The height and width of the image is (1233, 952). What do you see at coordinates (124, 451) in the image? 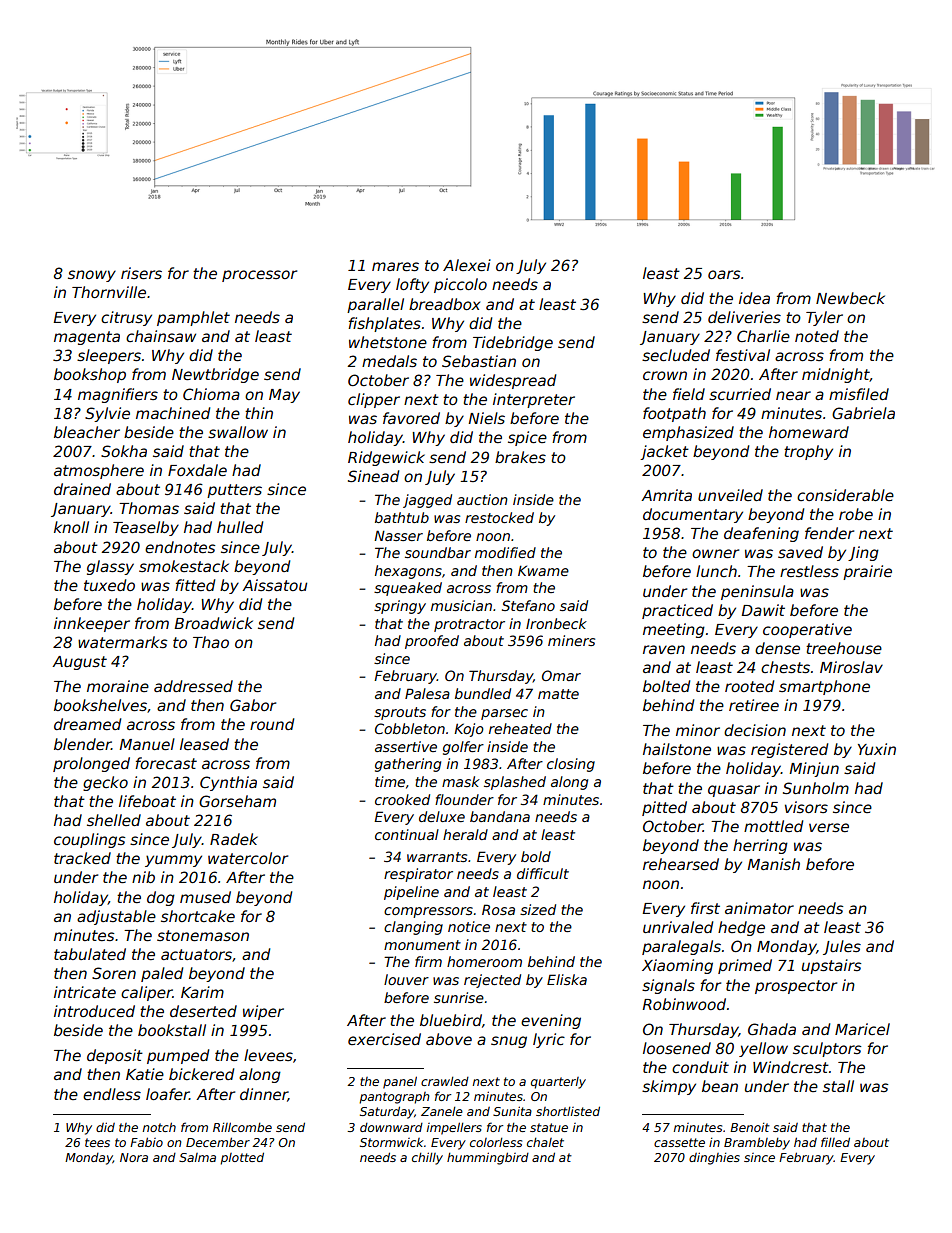
I see `Sokha` at bounding box center [124, 451].
